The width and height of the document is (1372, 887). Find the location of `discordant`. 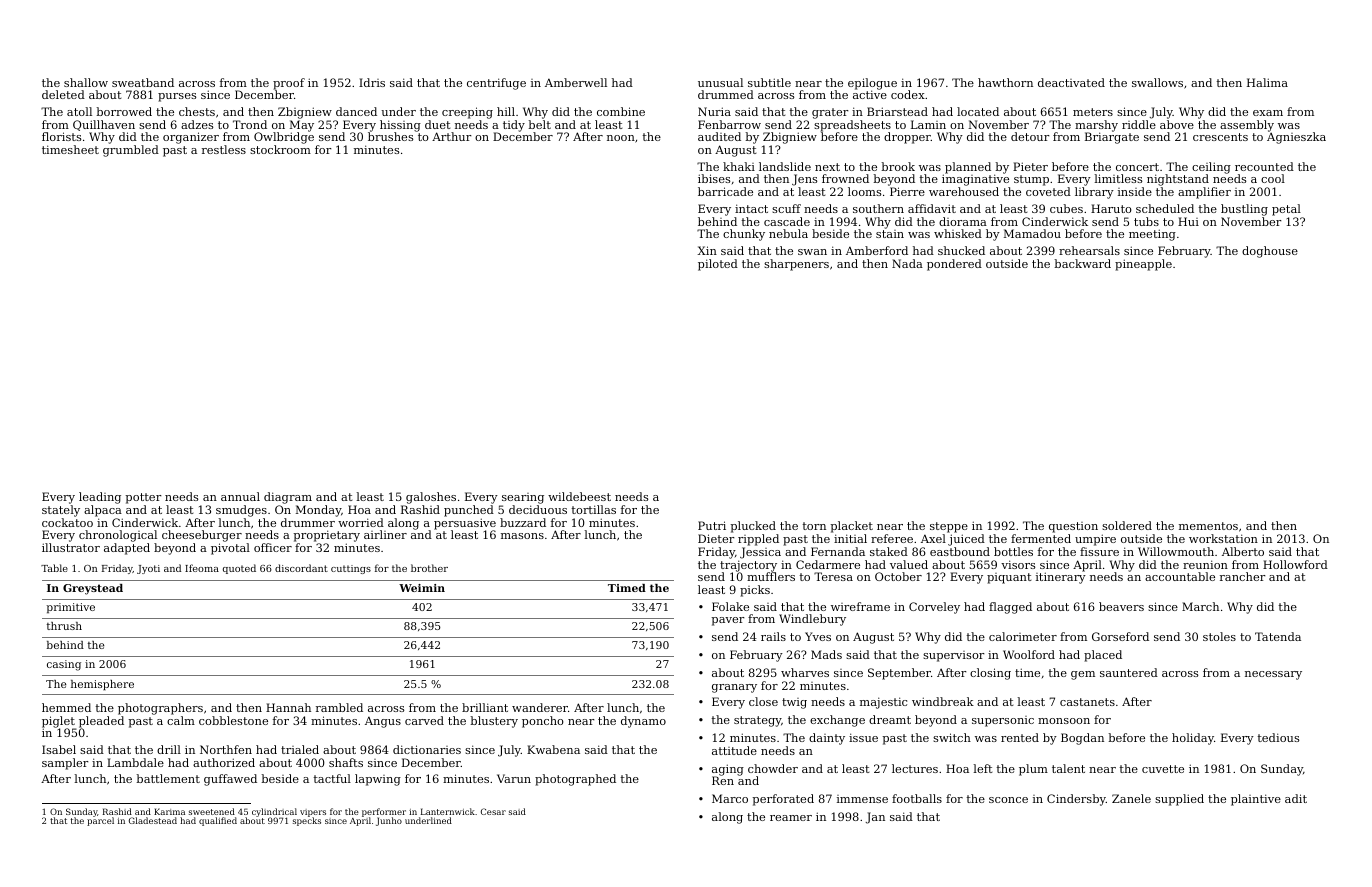

discordant is located at coordinates (301, 568).
